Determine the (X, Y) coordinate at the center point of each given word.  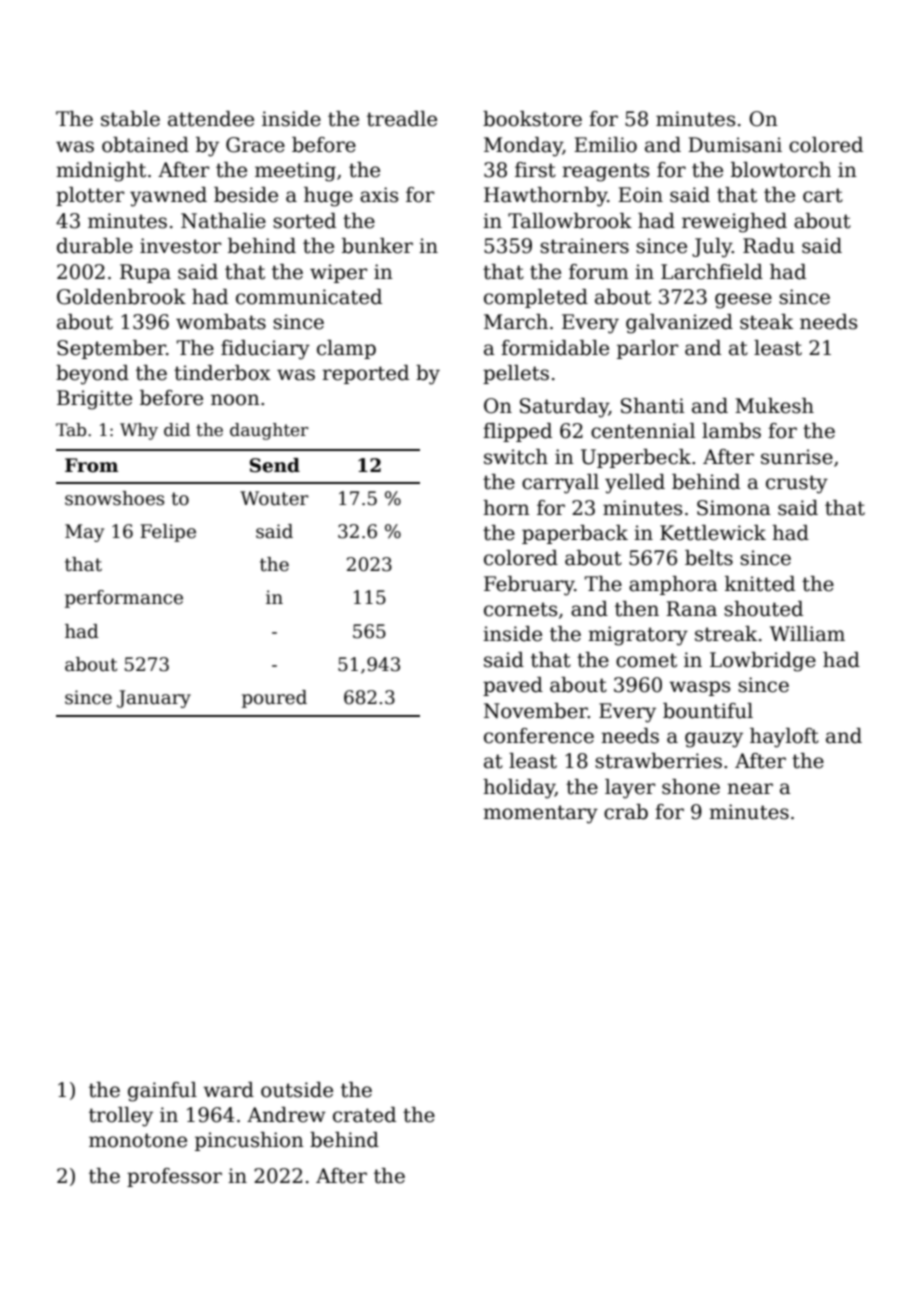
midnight (101, 172)
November (536, 711)
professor (174, 1177)
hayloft (784, 738)
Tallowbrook (570, 221)
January (154, 699)
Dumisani (735, 145)
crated (364, 1115)
